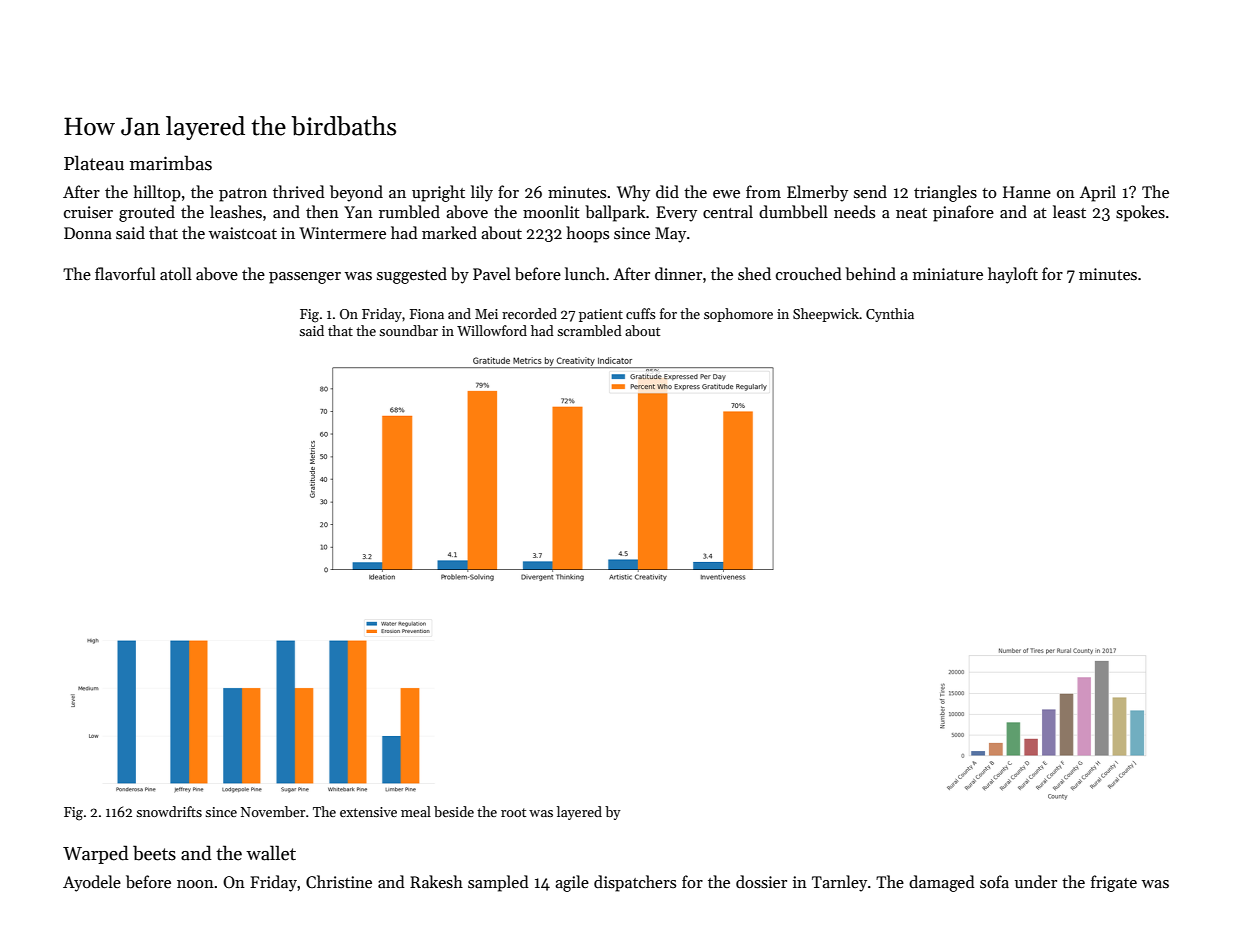 The height and width of the screenshot is (952, 1233). I want to click on did, so click(667, 191).
